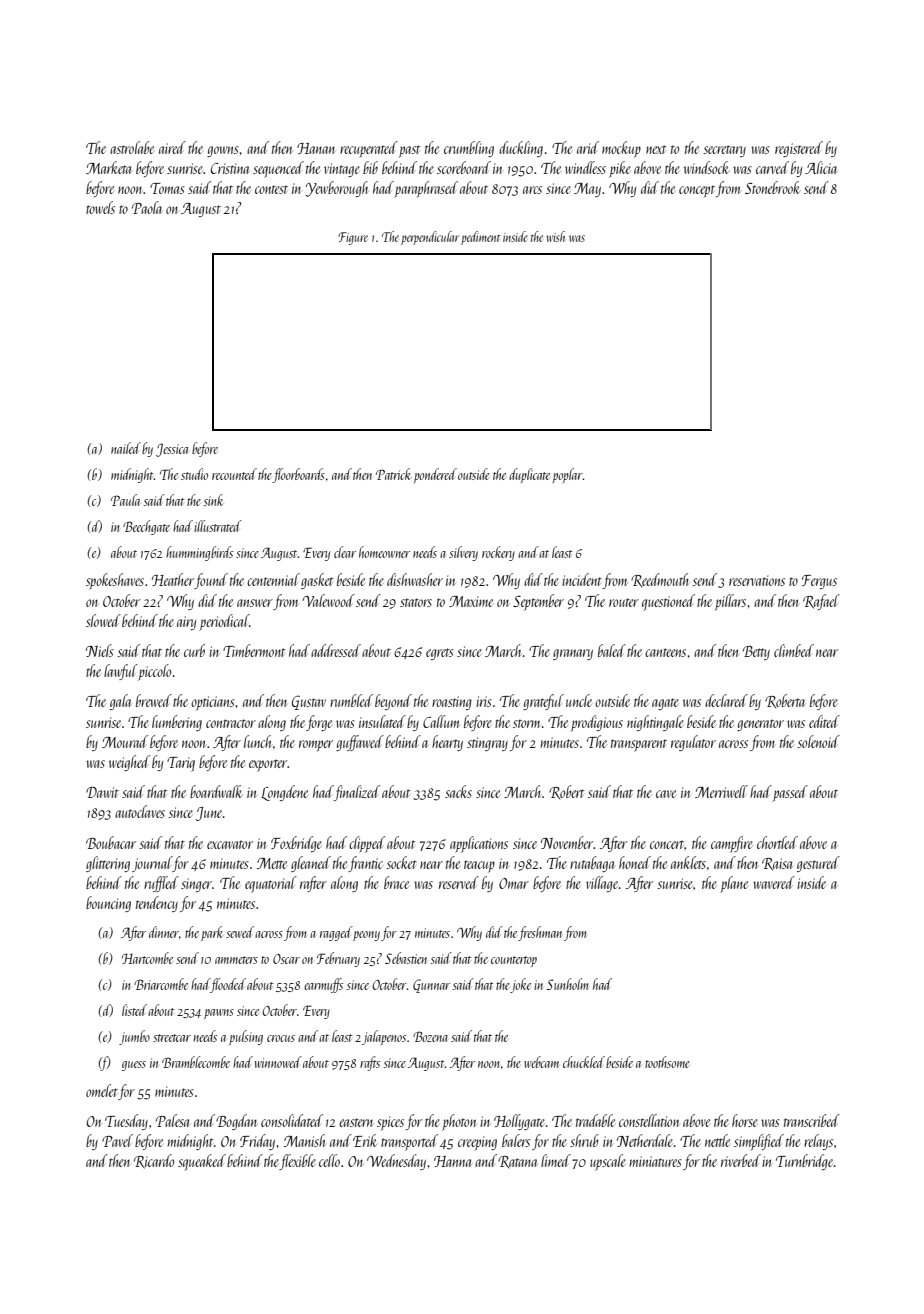  I want to click on Hanan, so click(316, 148).
